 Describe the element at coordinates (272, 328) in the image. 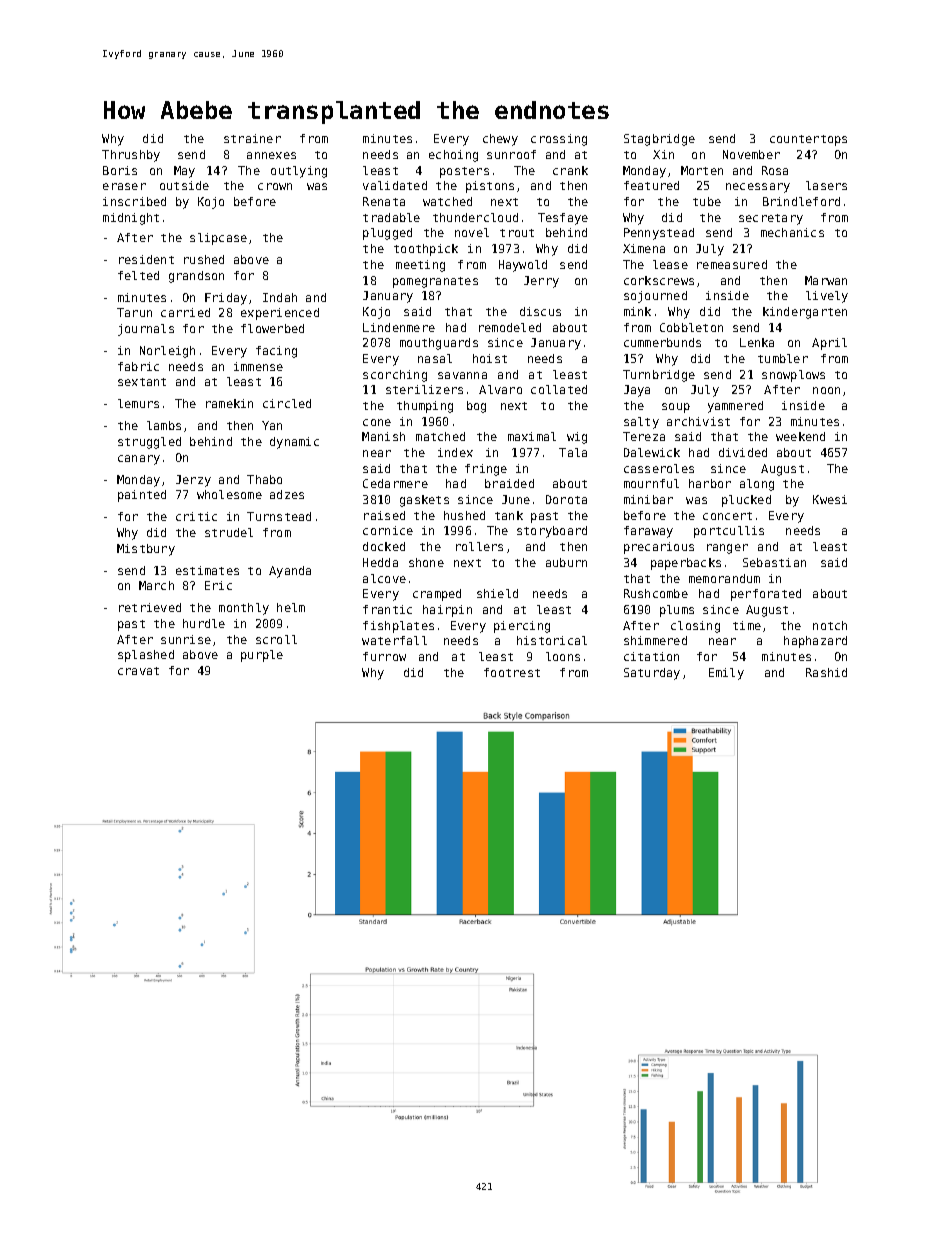

I see `flowerbed` at that location.
